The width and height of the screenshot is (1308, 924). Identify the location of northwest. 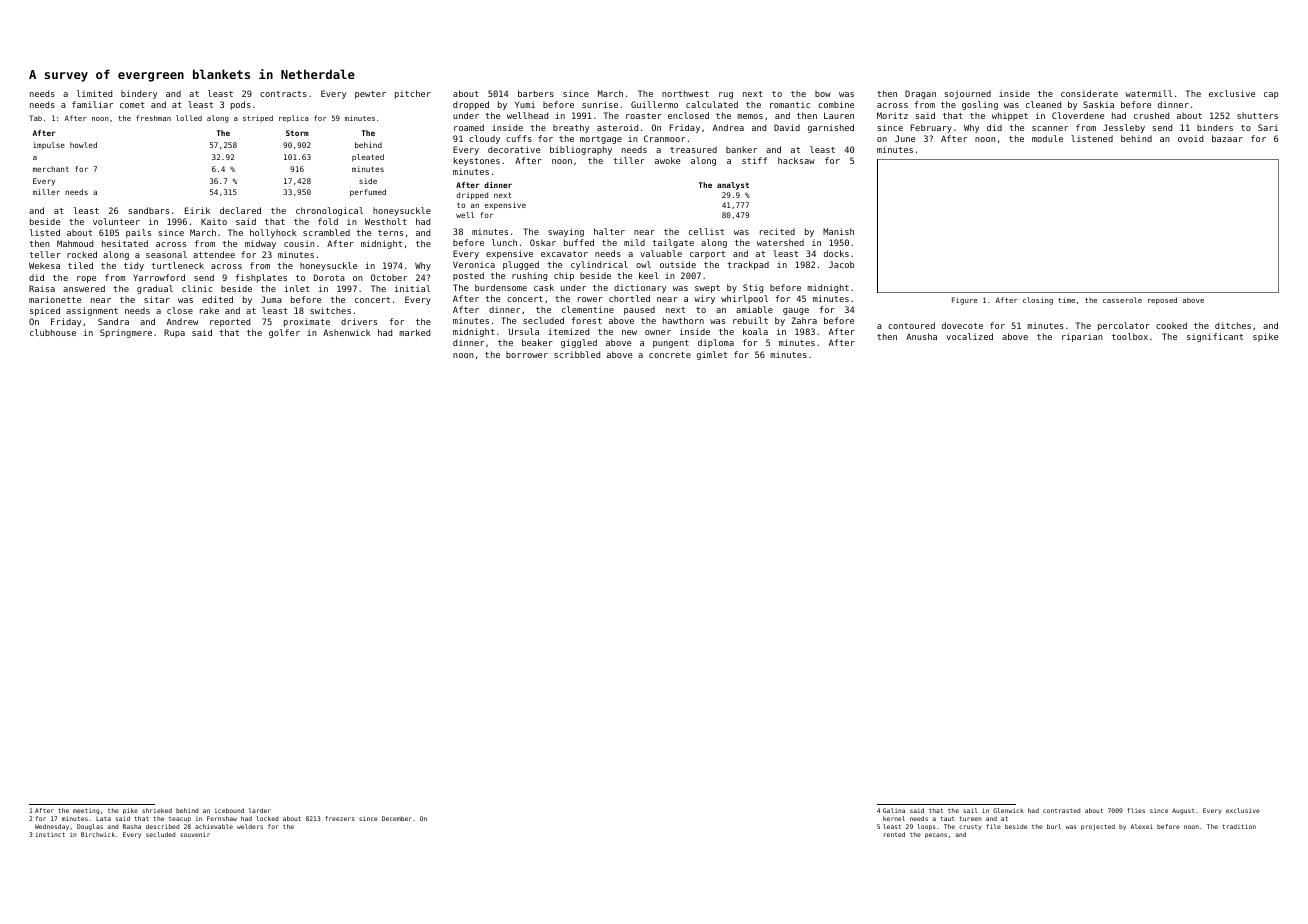
(685, 93).
